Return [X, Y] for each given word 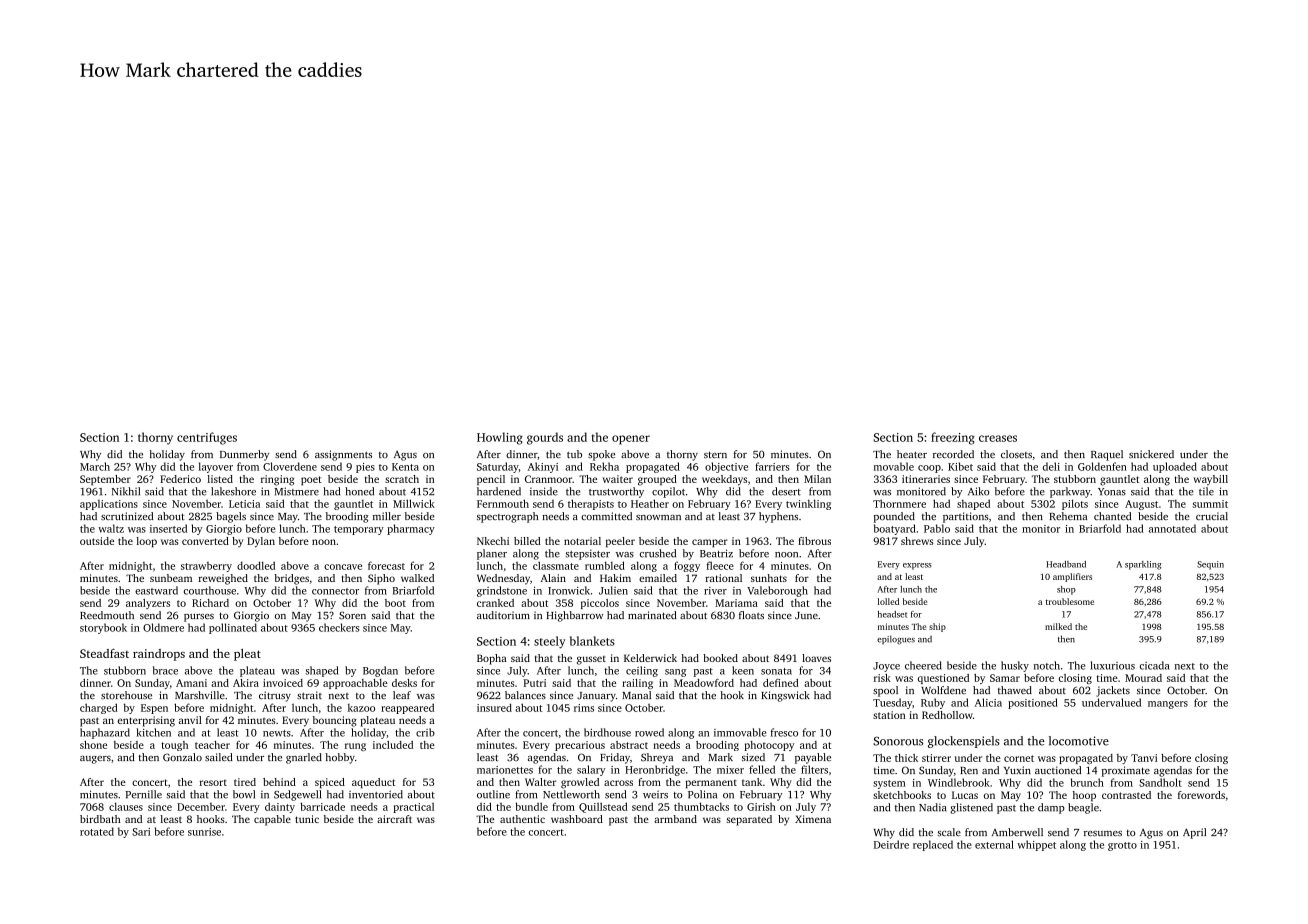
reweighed [223, 579]
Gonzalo [182, 757]
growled [580, 783]
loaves [816, 658]
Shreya [657, 758]
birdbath [100, 819]
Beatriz [716, 553]
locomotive [1079, 741]
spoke [601, 455]
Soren [352, 615]
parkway [1070, 492]
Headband [1066, 564]
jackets [1113, 691]
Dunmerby [244, 455]
